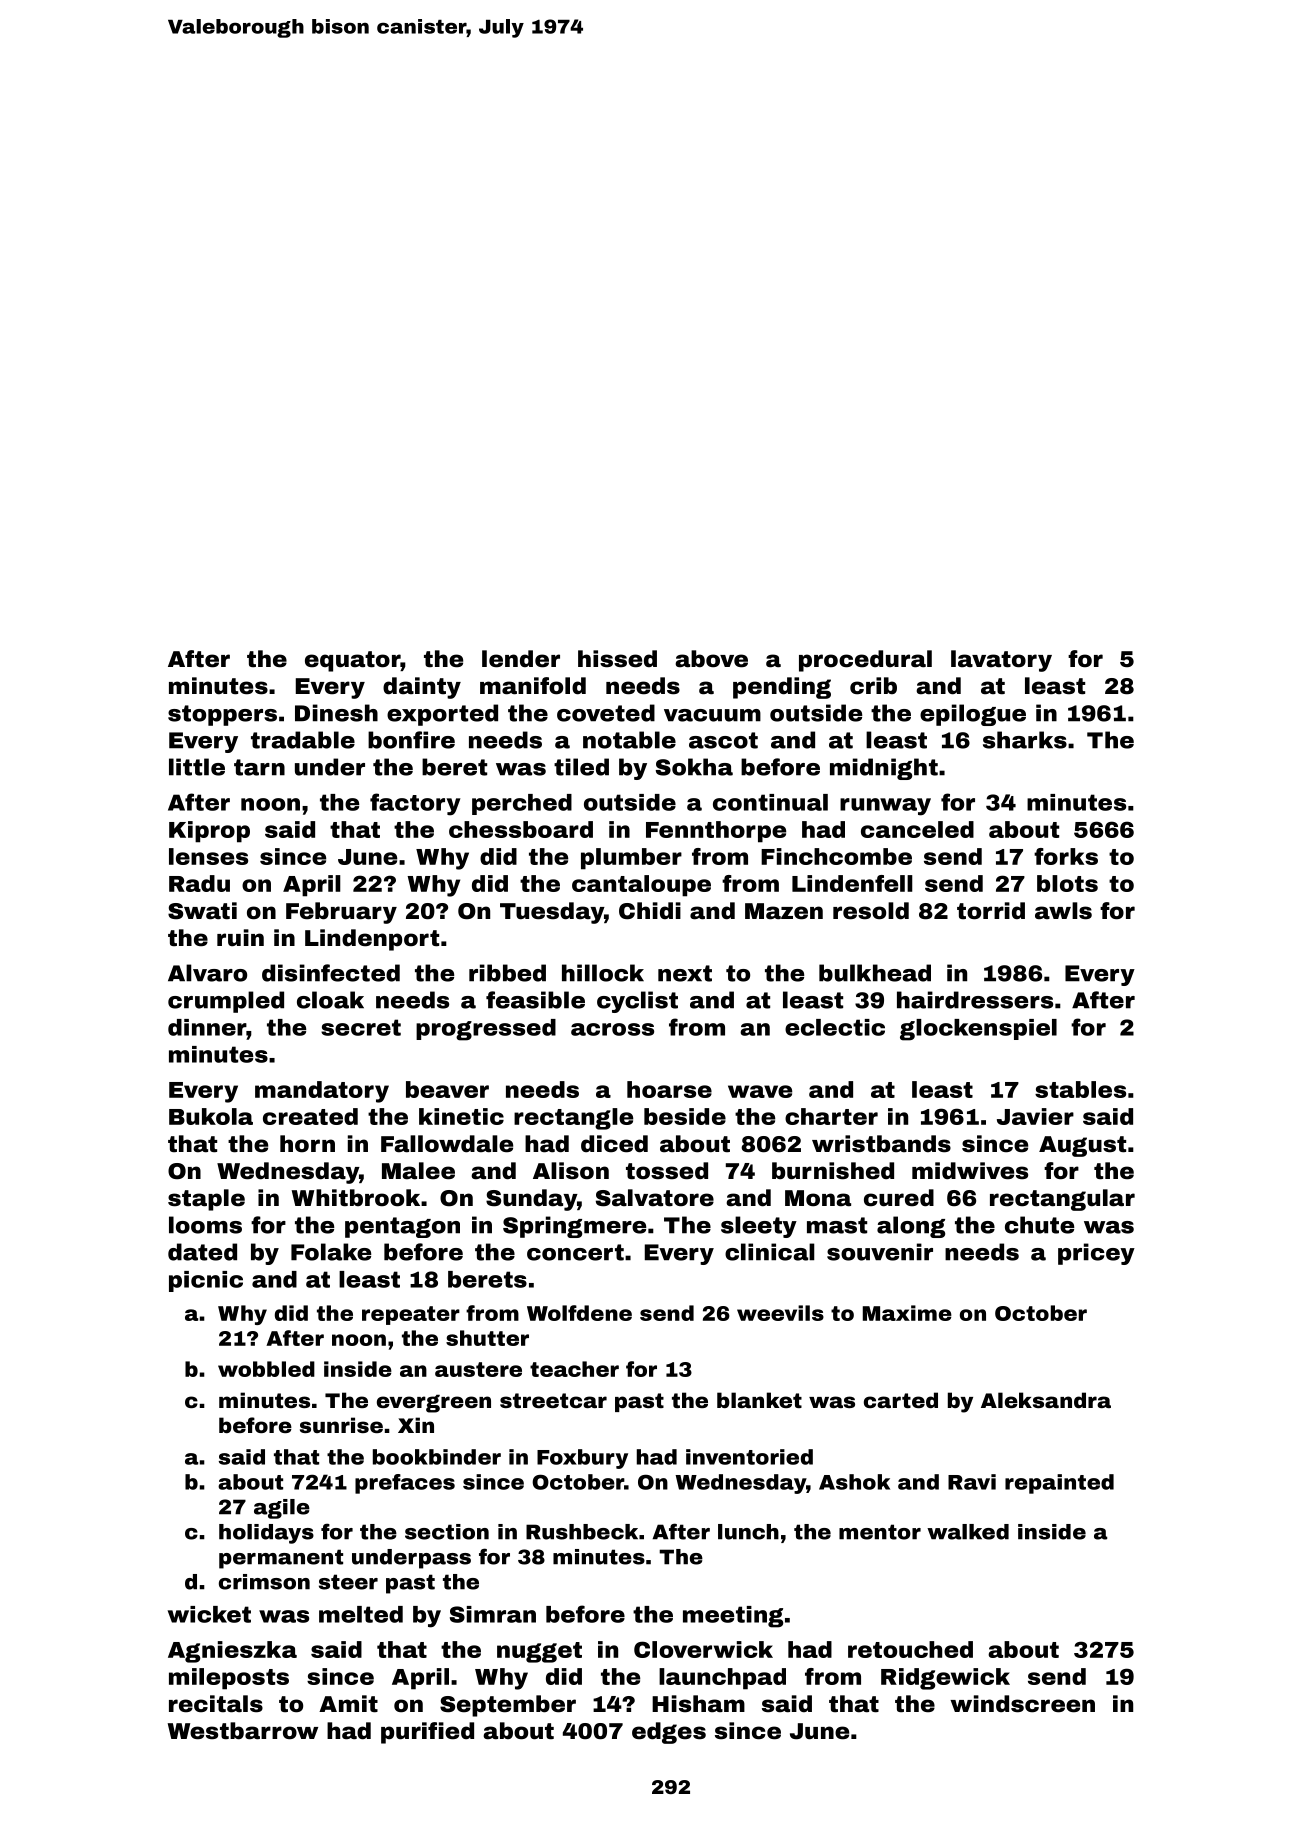  What do you see at coordinates (232, 1652) in the screenshot?
I see `Agnieszka` at bounding box center [232, 1652].
